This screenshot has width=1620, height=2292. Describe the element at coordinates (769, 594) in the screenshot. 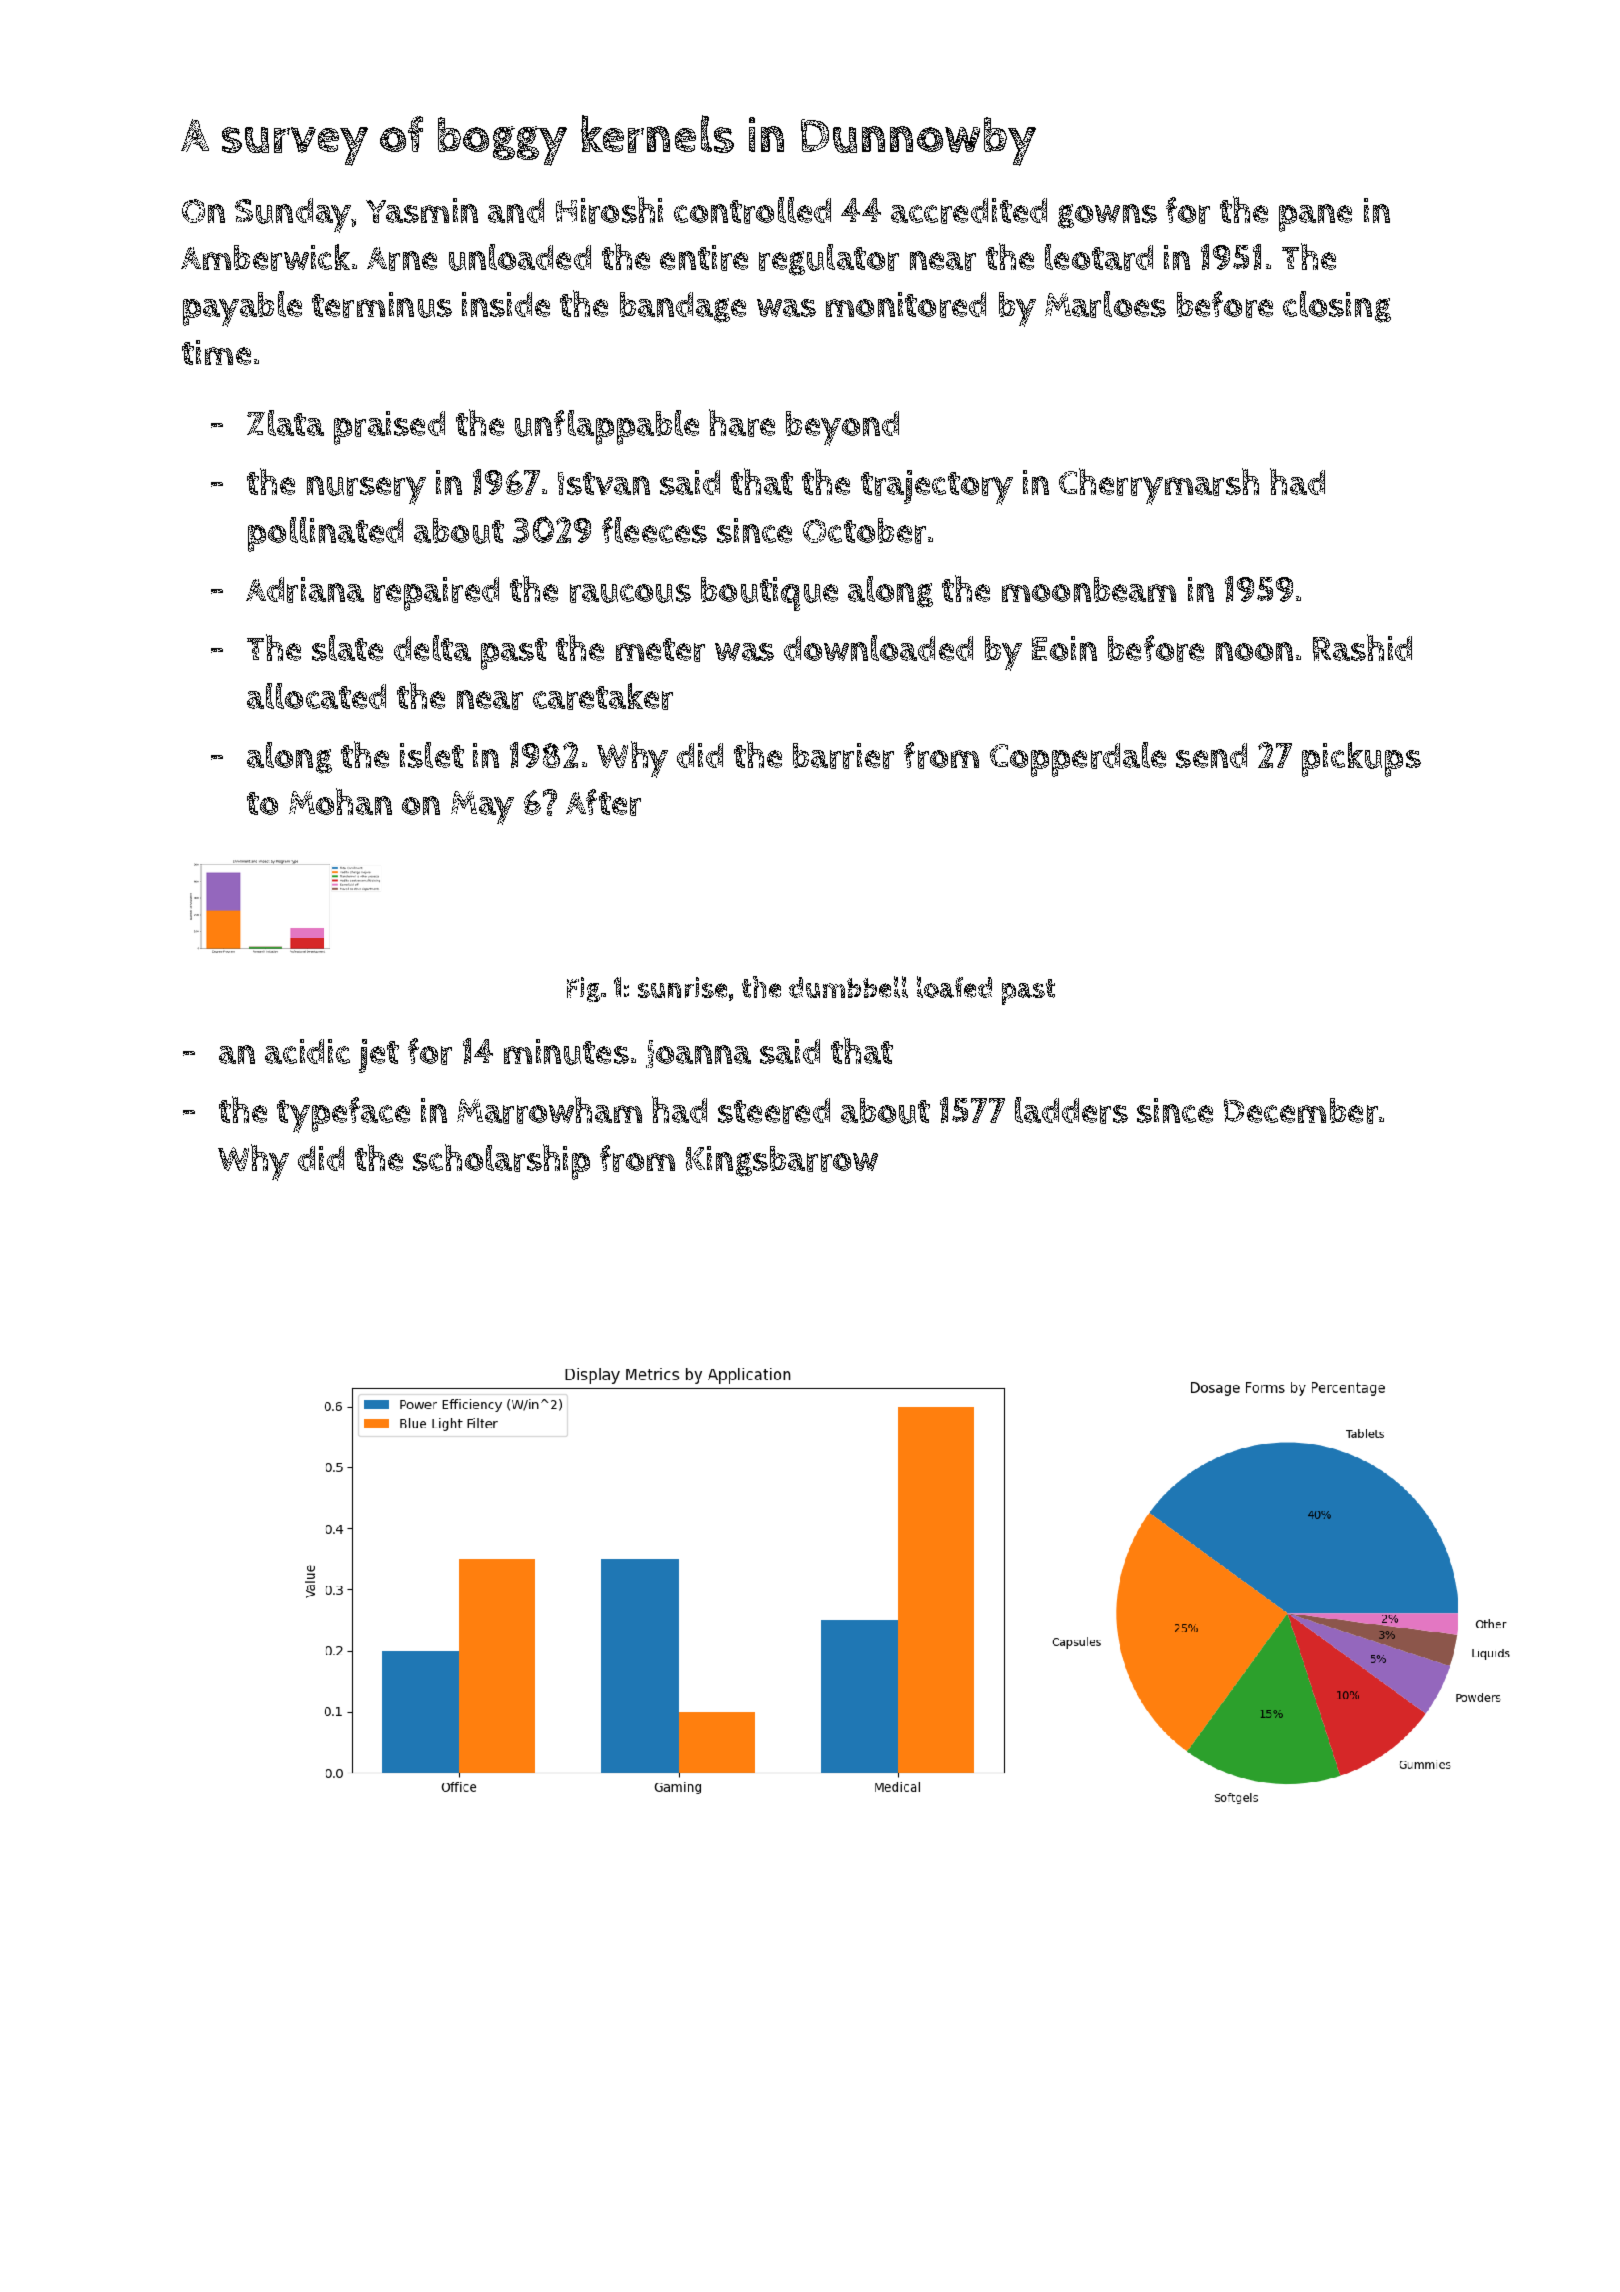

I see `boutique` at that location.
